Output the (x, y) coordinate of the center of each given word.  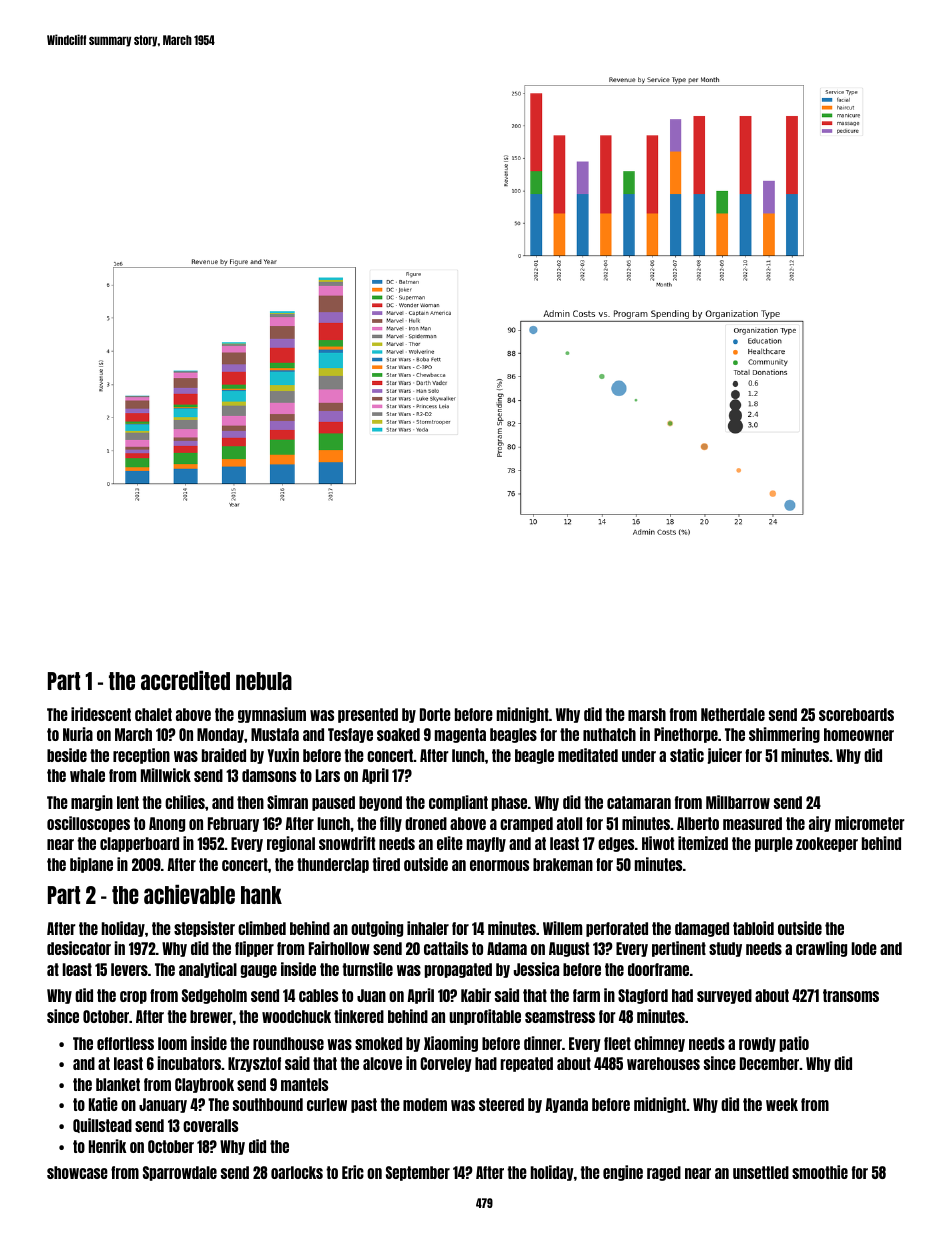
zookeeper (827, 844)
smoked (378, 1043)
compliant (458, 803)
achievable (189, 894)
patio (794, 1044)
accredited (185, 680)
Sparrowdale (180, 1173)
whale (87, 775)
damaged (702, 929)
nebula (264, 681)
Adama (507, 948)
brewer (211, 1016)
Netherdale (733, 714)
